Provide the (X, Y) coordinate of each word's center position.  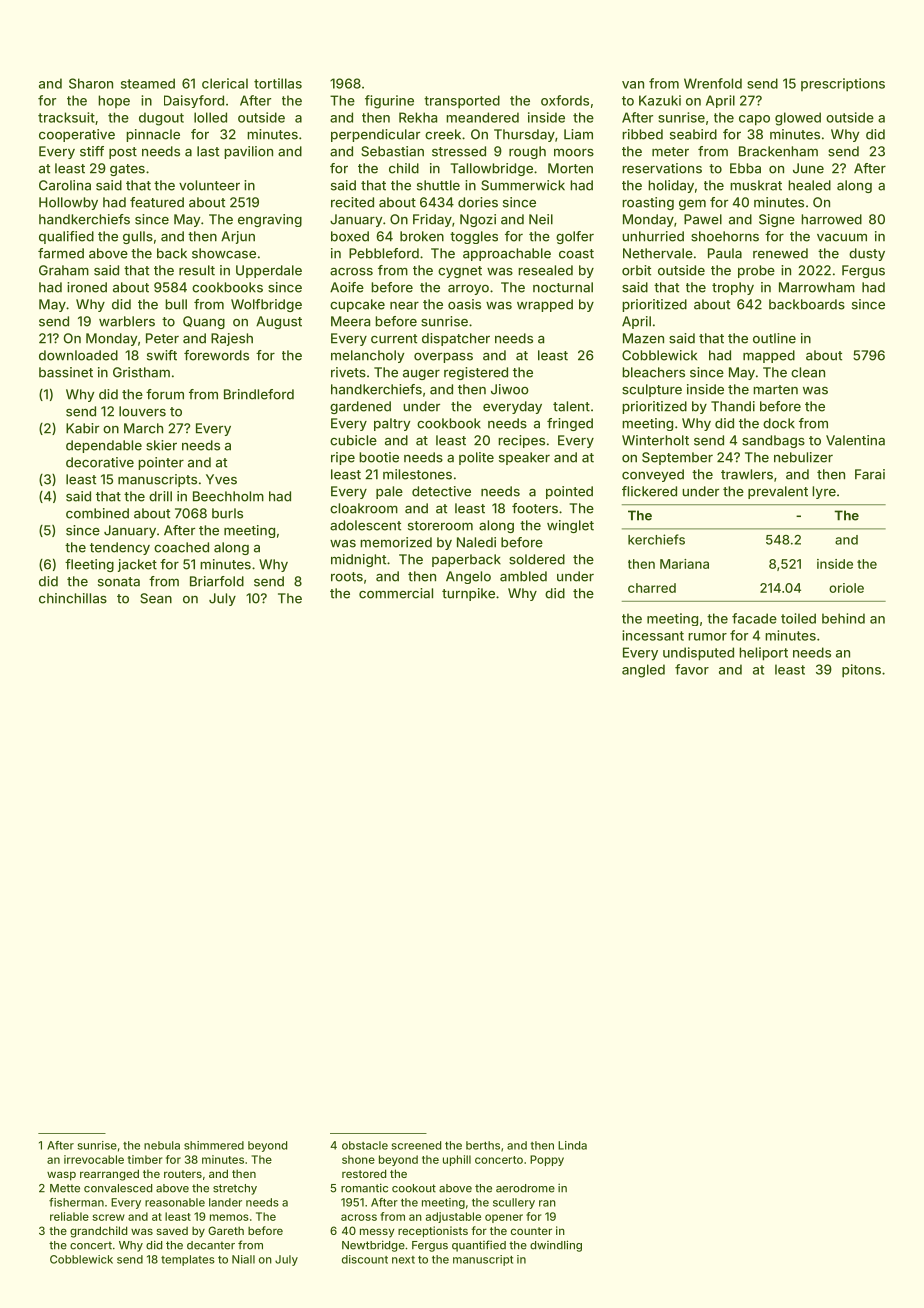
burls (227, 513)
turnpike (468, 594)
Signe (777, 220)
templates (188, 1260)
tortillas (278, 83)
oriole (846, 588)
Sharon (91, 83)
